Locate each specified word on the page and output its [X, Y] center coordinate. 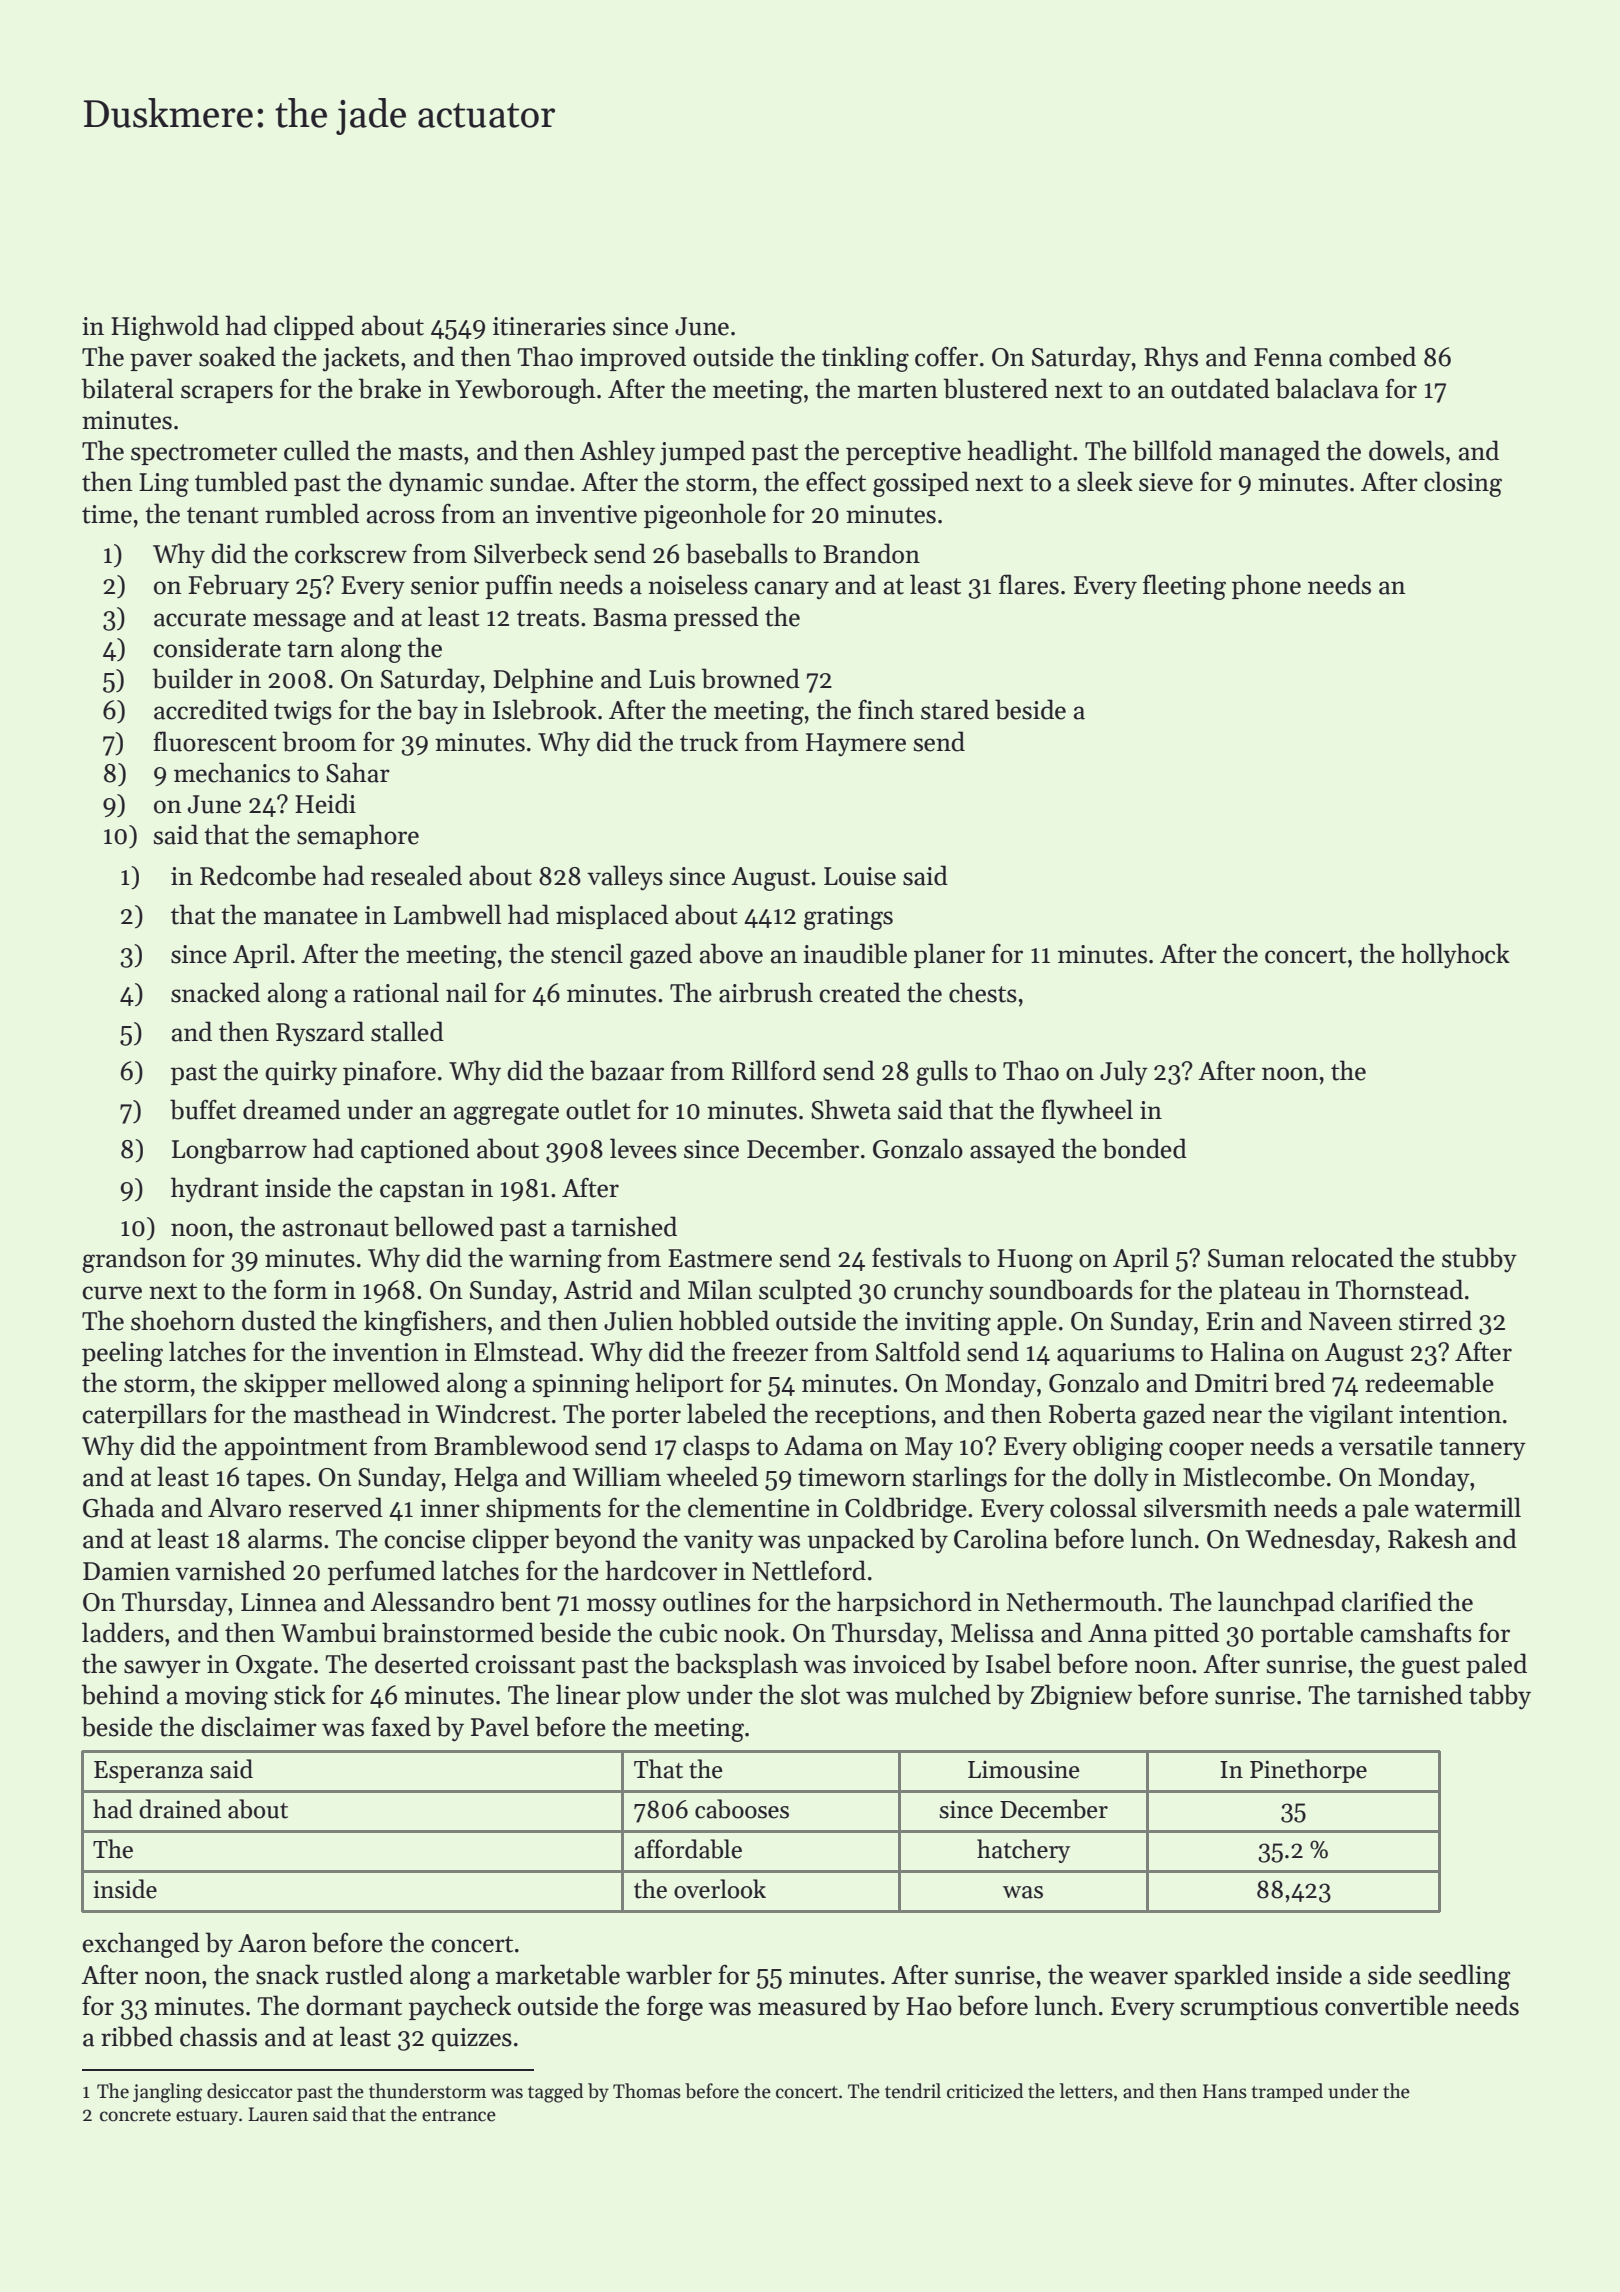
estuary [207, 2117]
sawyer [162, 1669]
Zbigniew [1081, 1697]
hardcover [661, 1570]
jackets [360, 359]
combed [1372, 356]
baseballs [737, 553]
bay [437, 711]
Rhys [1171, 359]
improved [633, 358]
